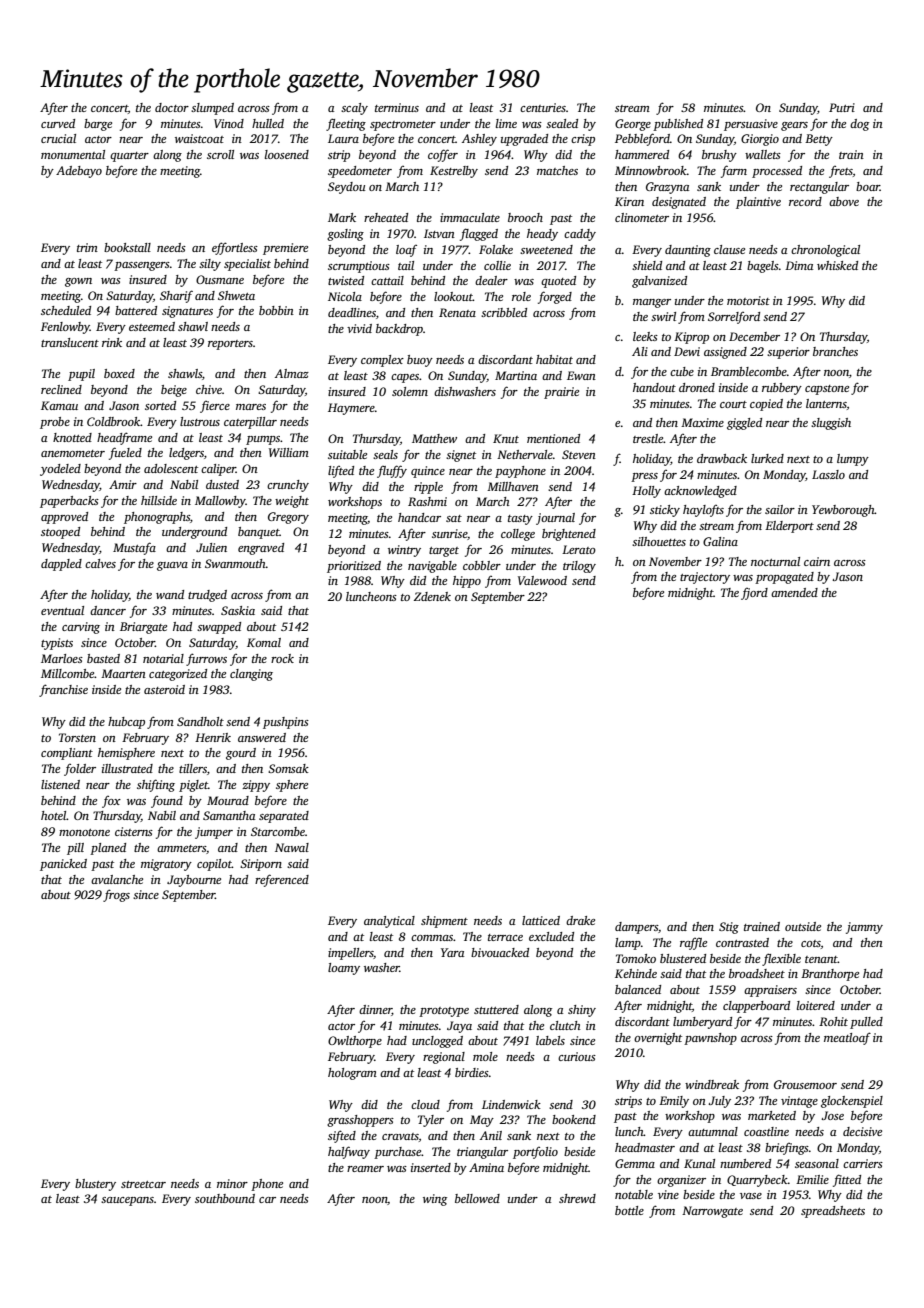  Describe the element at coordinates (444, 1058) in the image. I see `regional` at that location.
